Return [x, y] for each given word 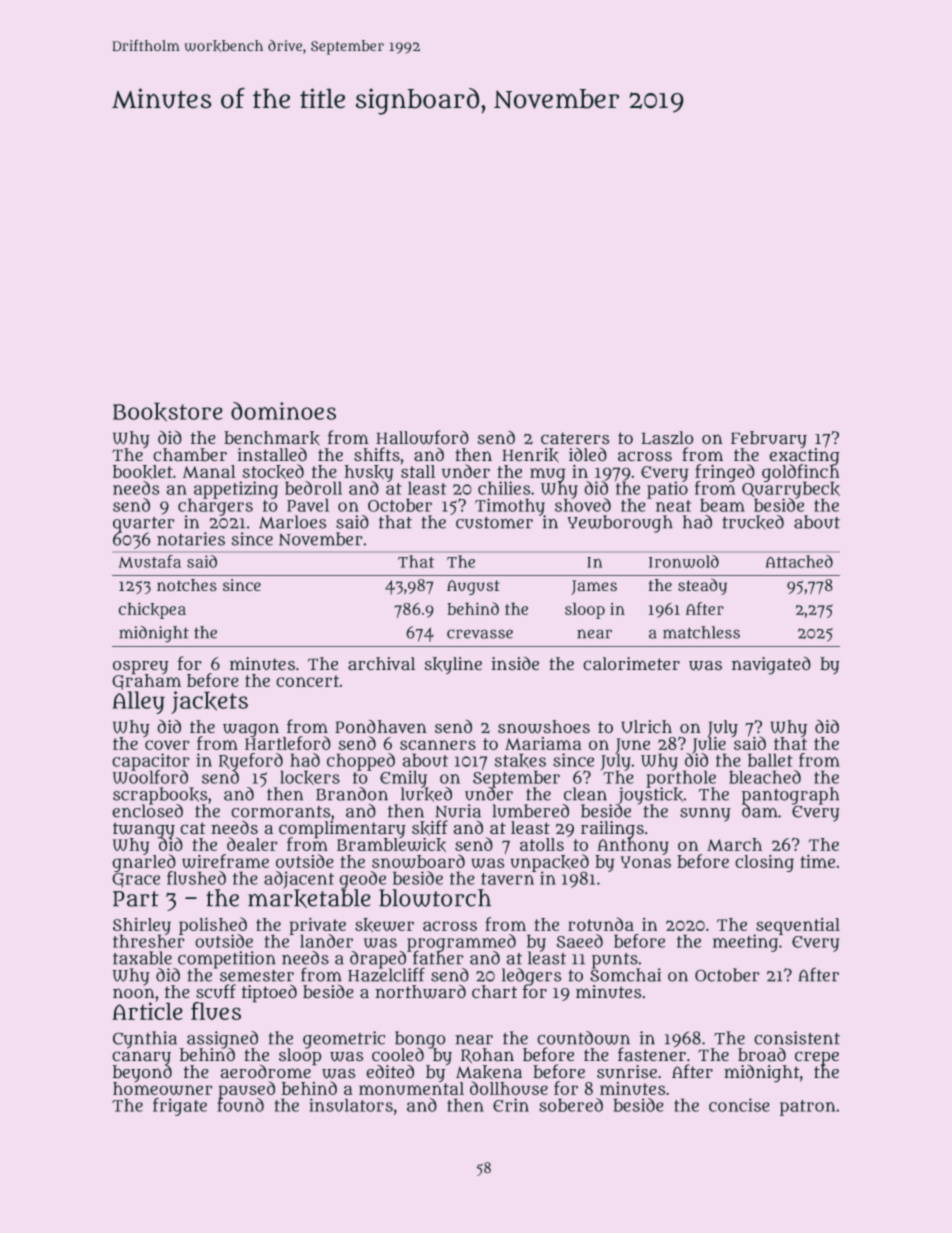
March [734, 844]
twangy [145, 830]
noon [134, 993]
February [769, 439]
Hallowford [422, 437]
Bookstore [167, 412]
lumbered [531, 811]
